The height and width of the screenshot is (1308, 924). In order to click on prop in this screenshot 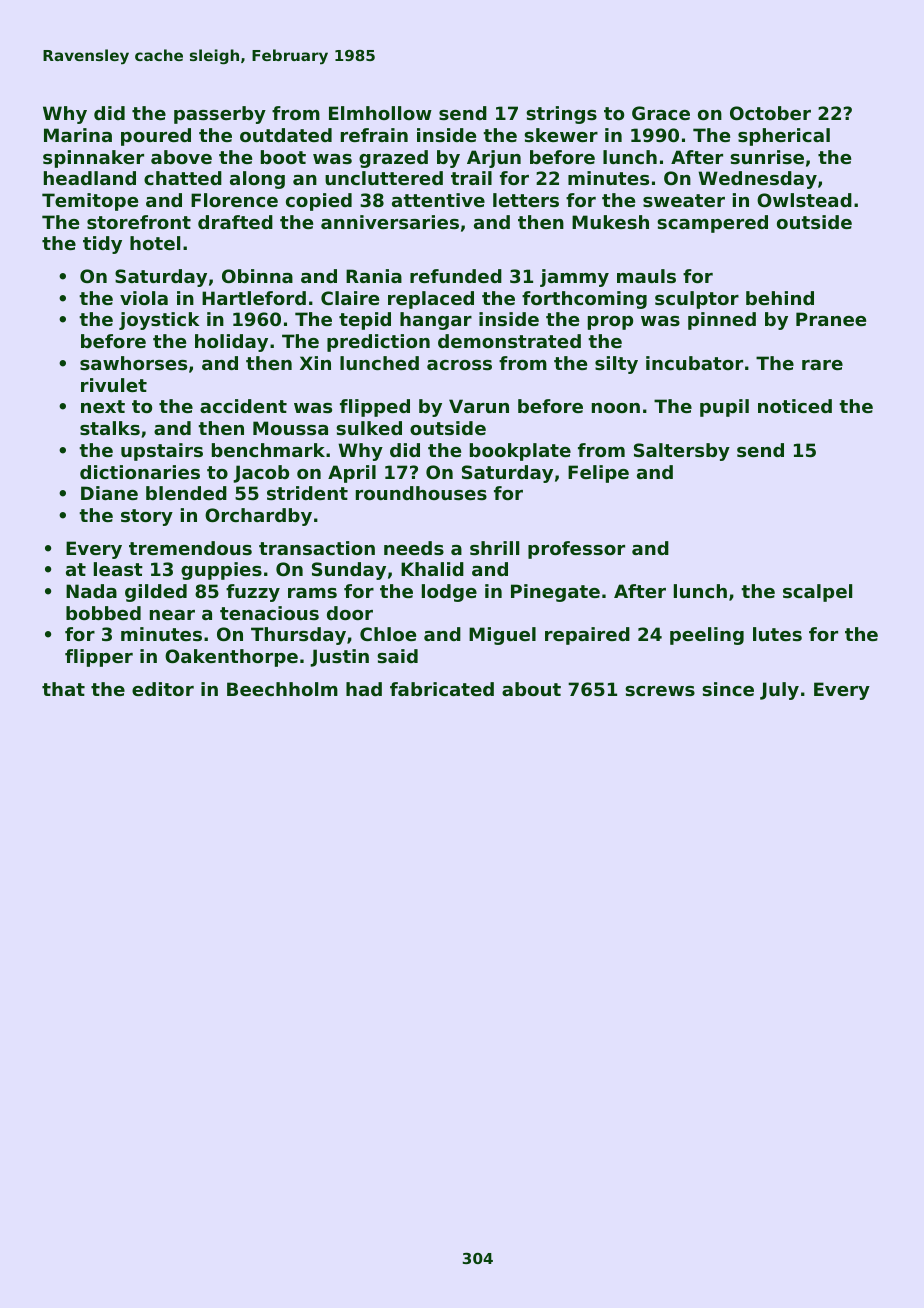, I will do `click(610, 323)`.
